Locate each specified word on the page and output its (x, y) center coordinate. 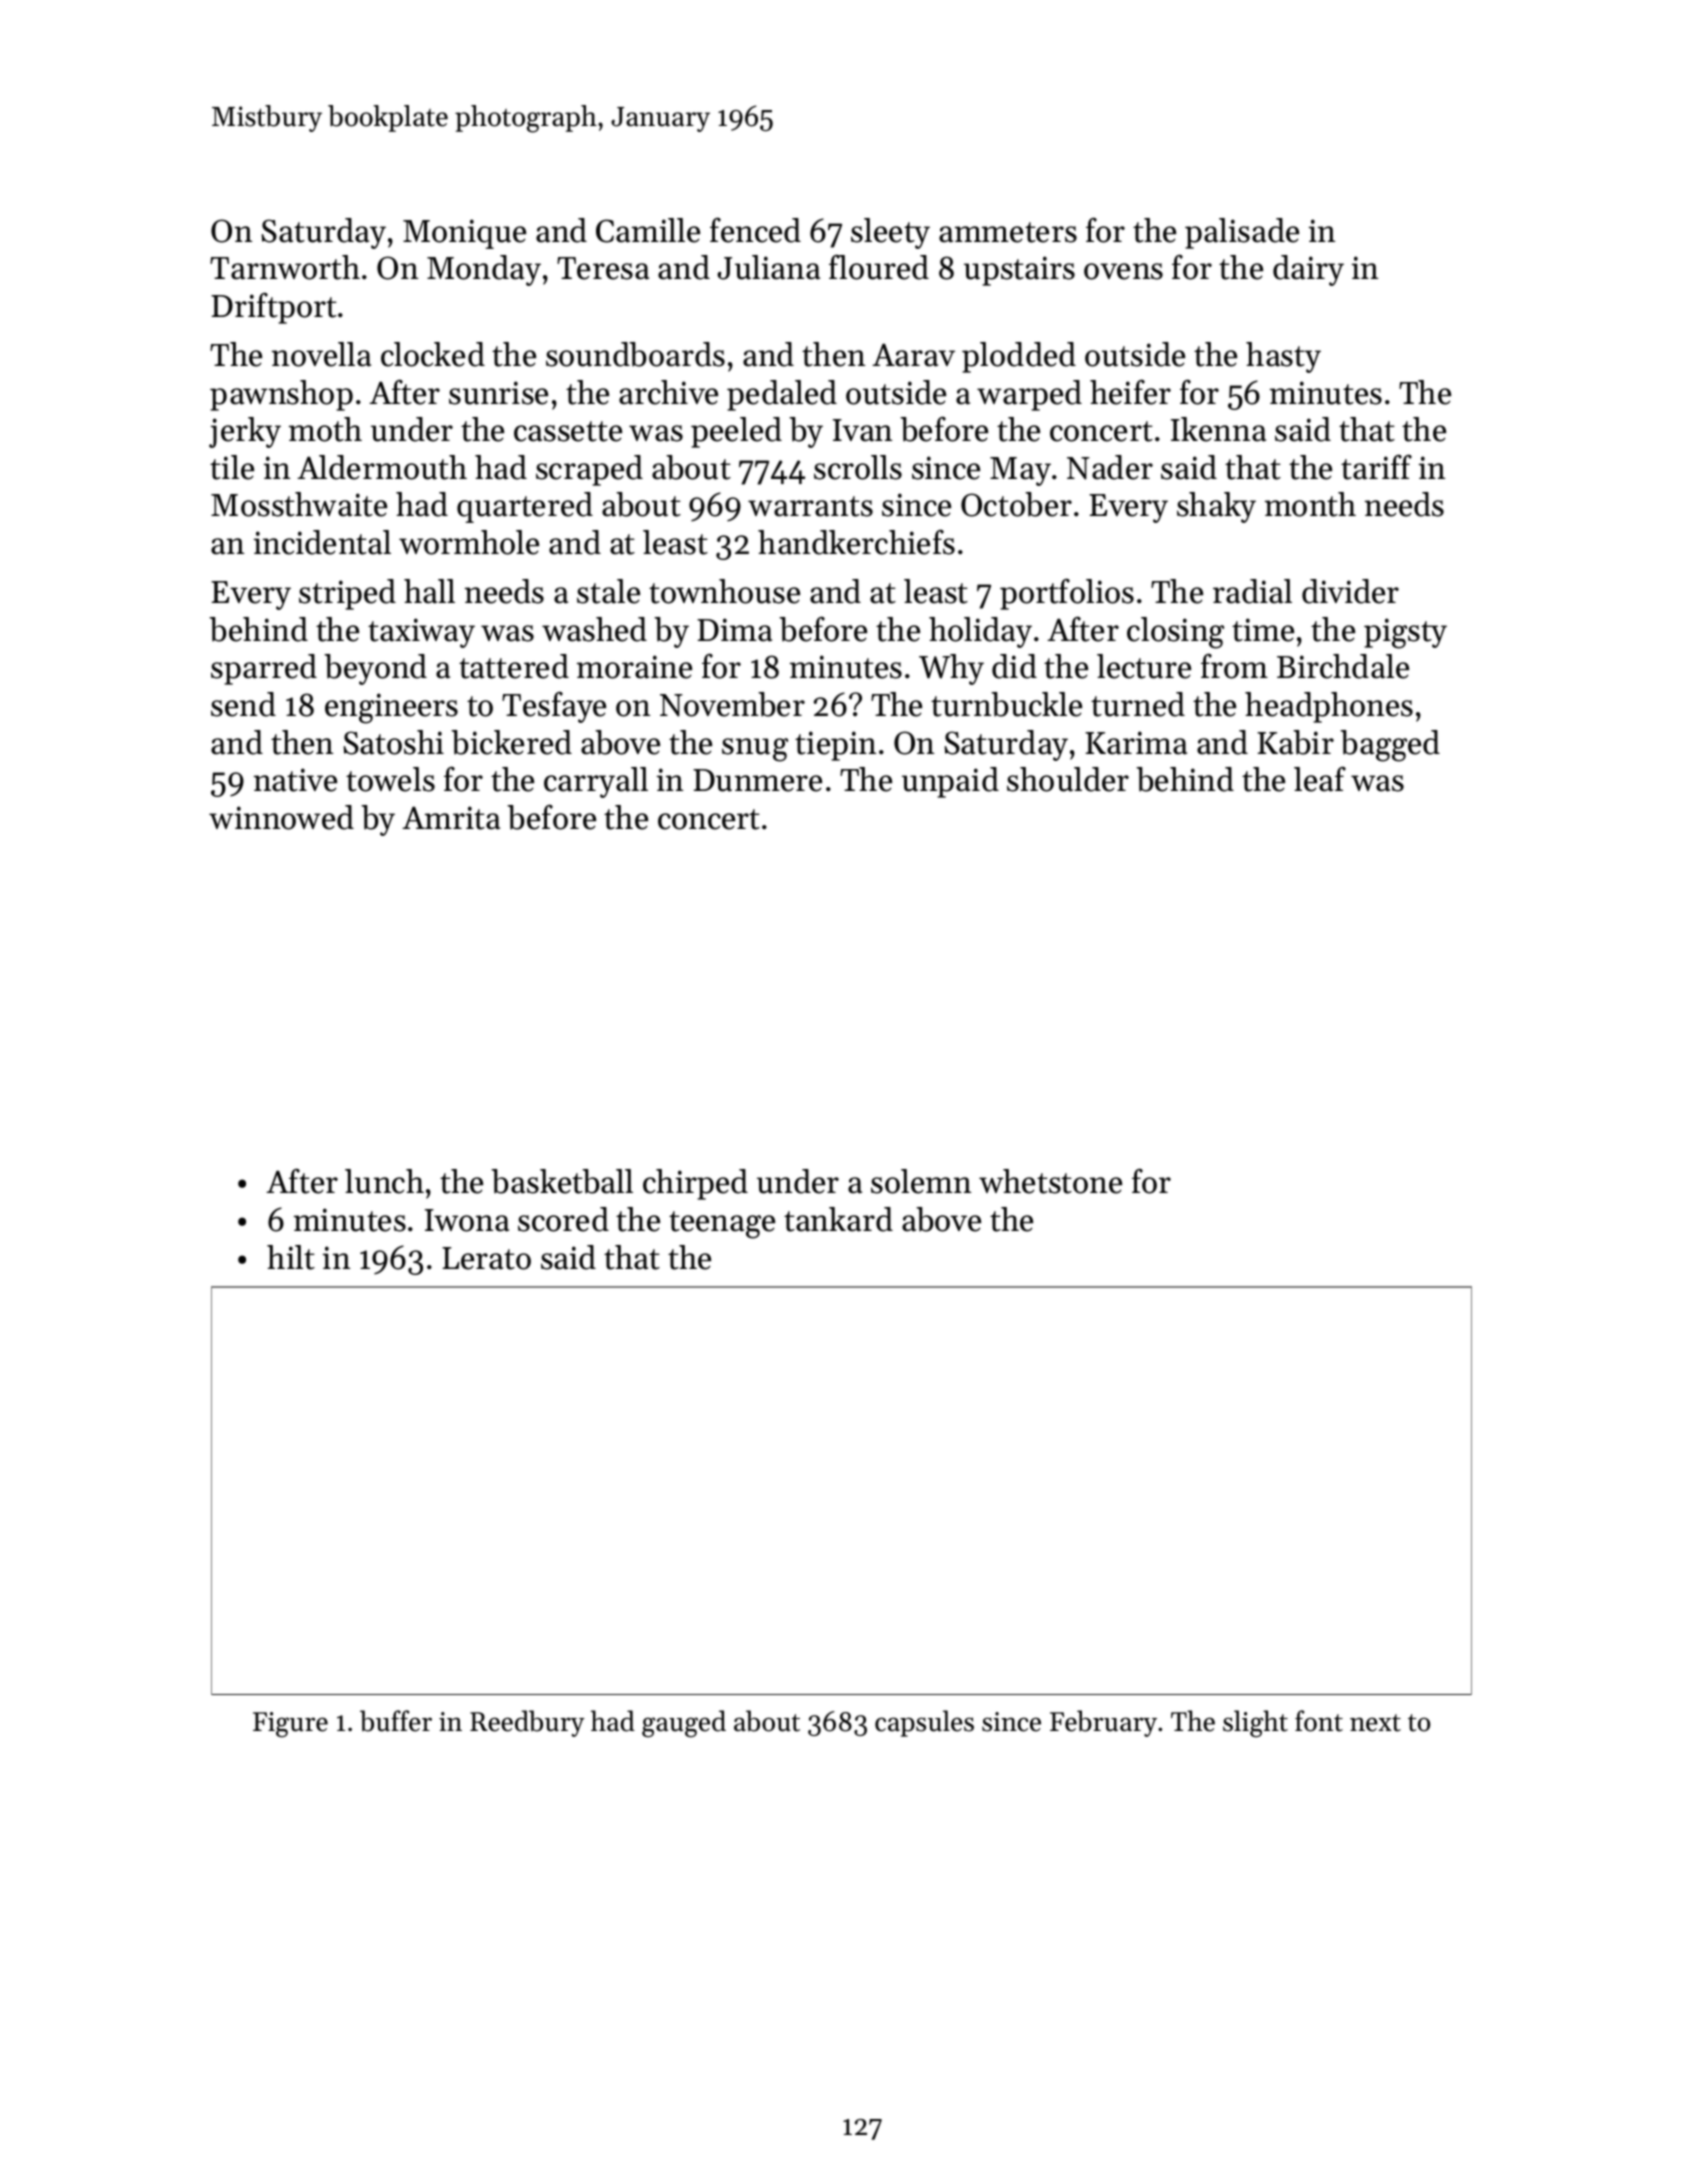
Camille (648, 230)
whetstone (1050, 1181)
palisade (1242, 233)
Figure (290, 1725)
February (1103, 1723)
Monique (464, 234)
